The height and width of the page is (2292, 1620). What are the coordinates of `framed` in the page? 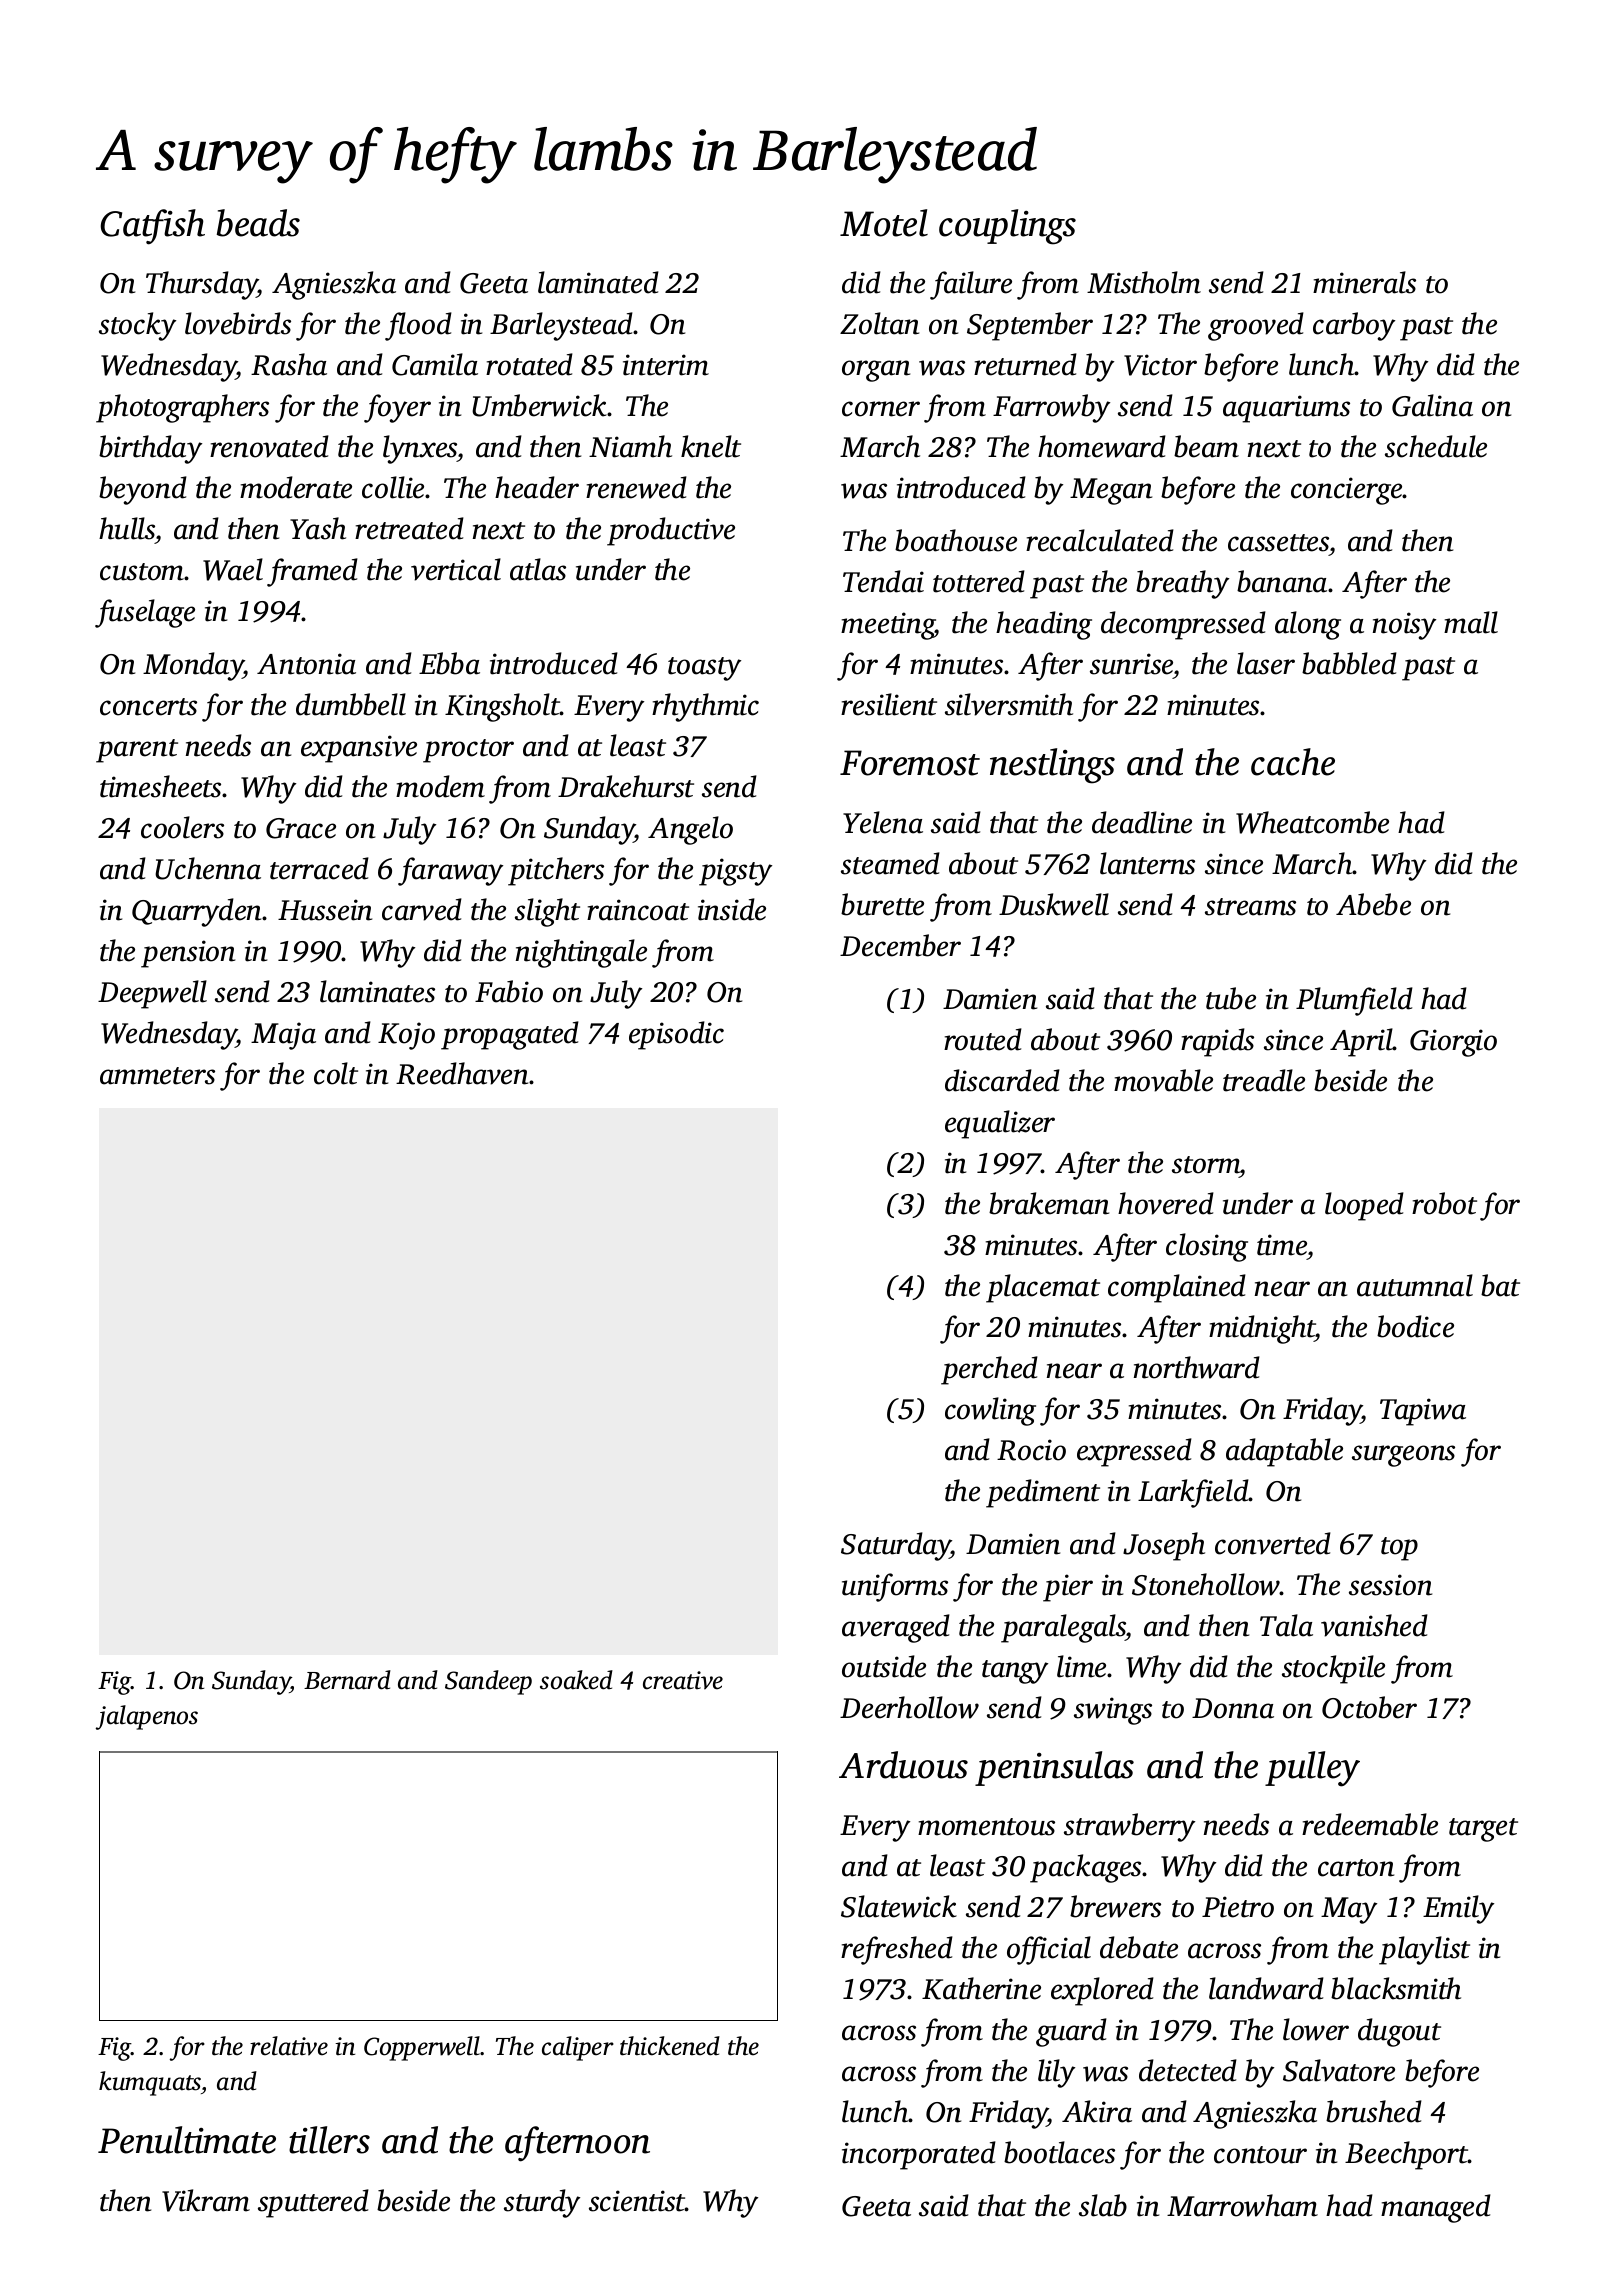 It's located at (312, 572).
